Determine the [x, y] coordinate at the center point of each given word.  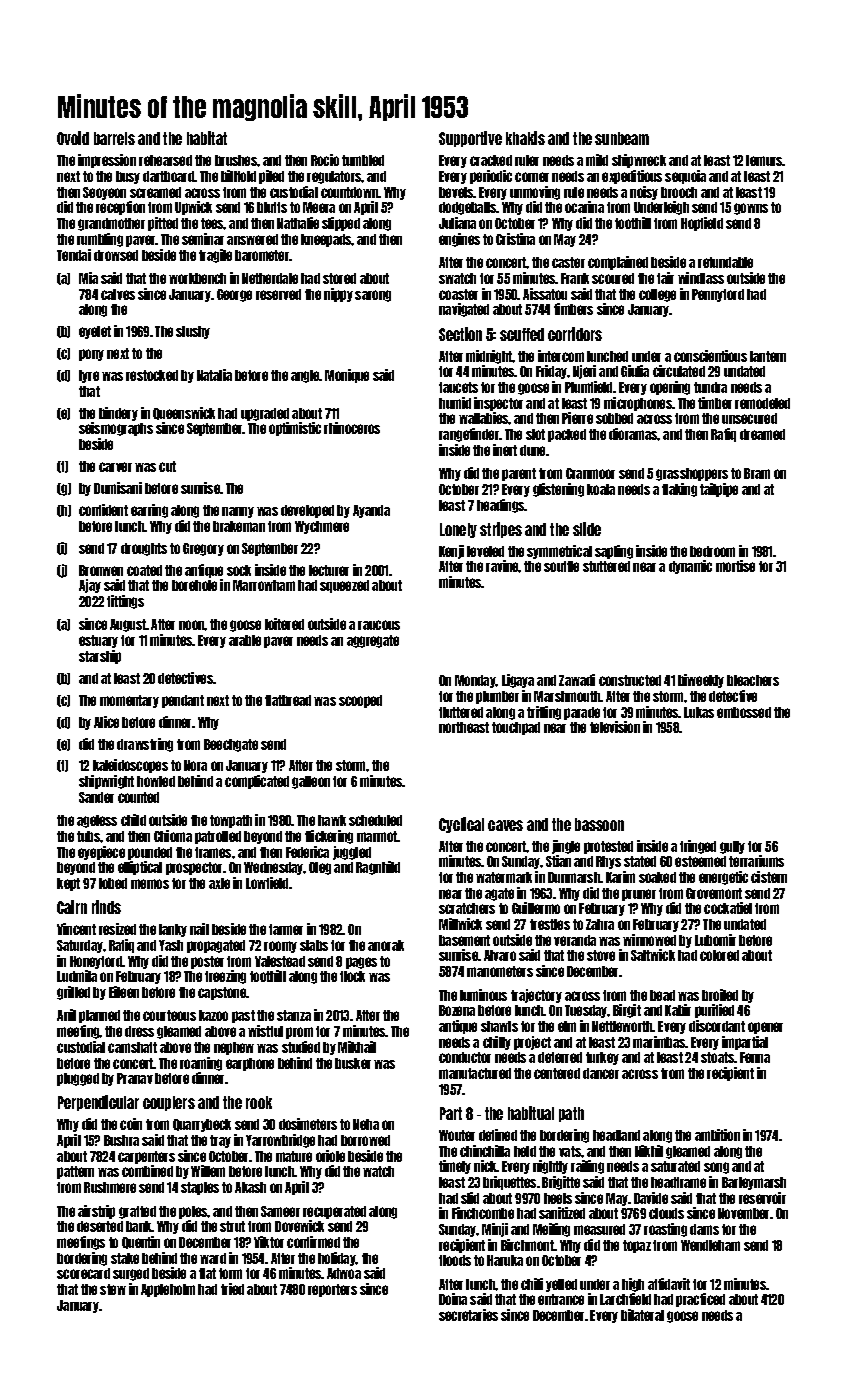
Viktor [269, 1242]
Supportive [470, 139]
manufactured [475, 1073]
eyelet [95, 332]
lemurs [764, 160]
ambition [717, 1135]
